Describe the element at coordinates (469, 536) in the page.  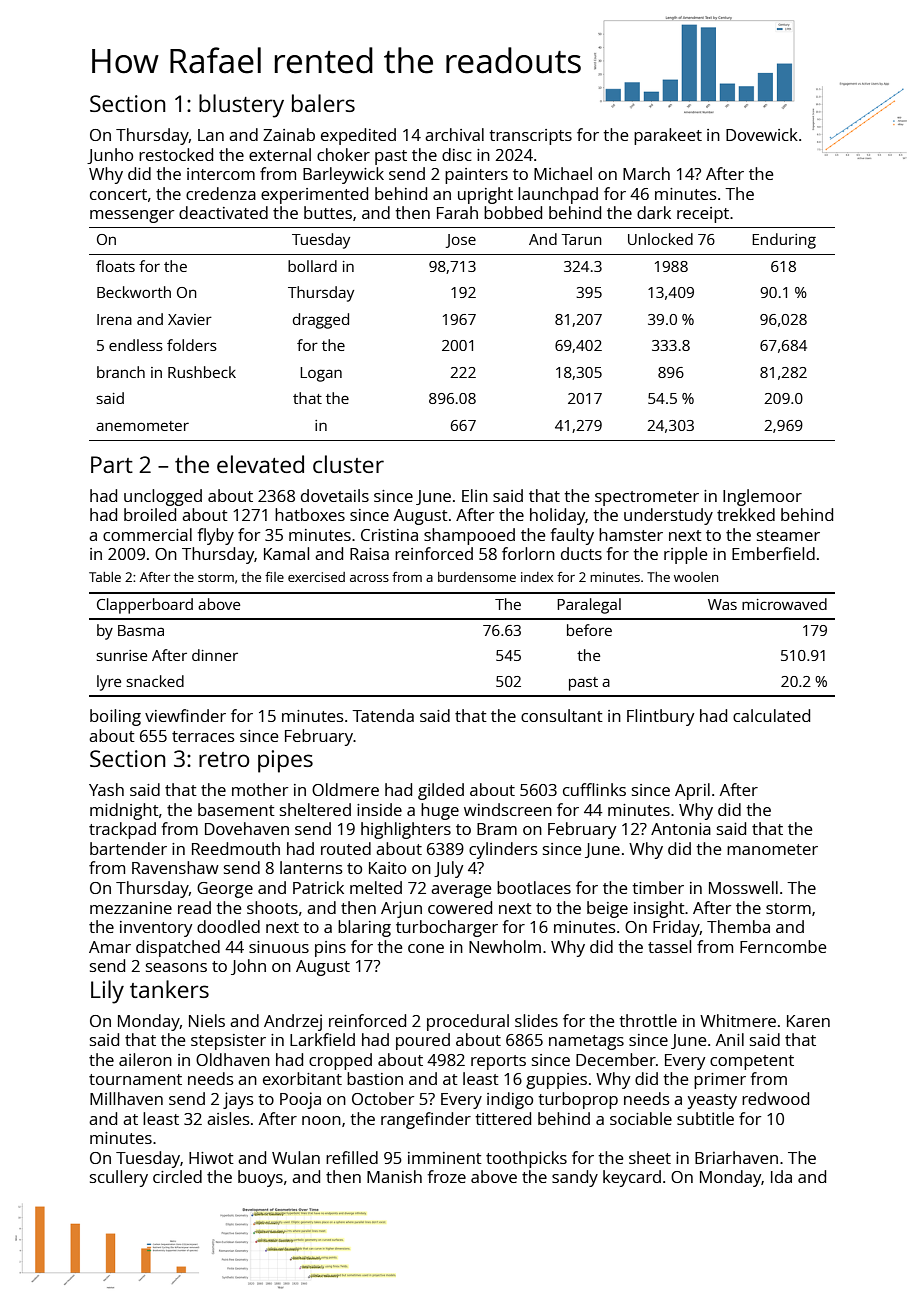
I see `shampooed` at that location.
